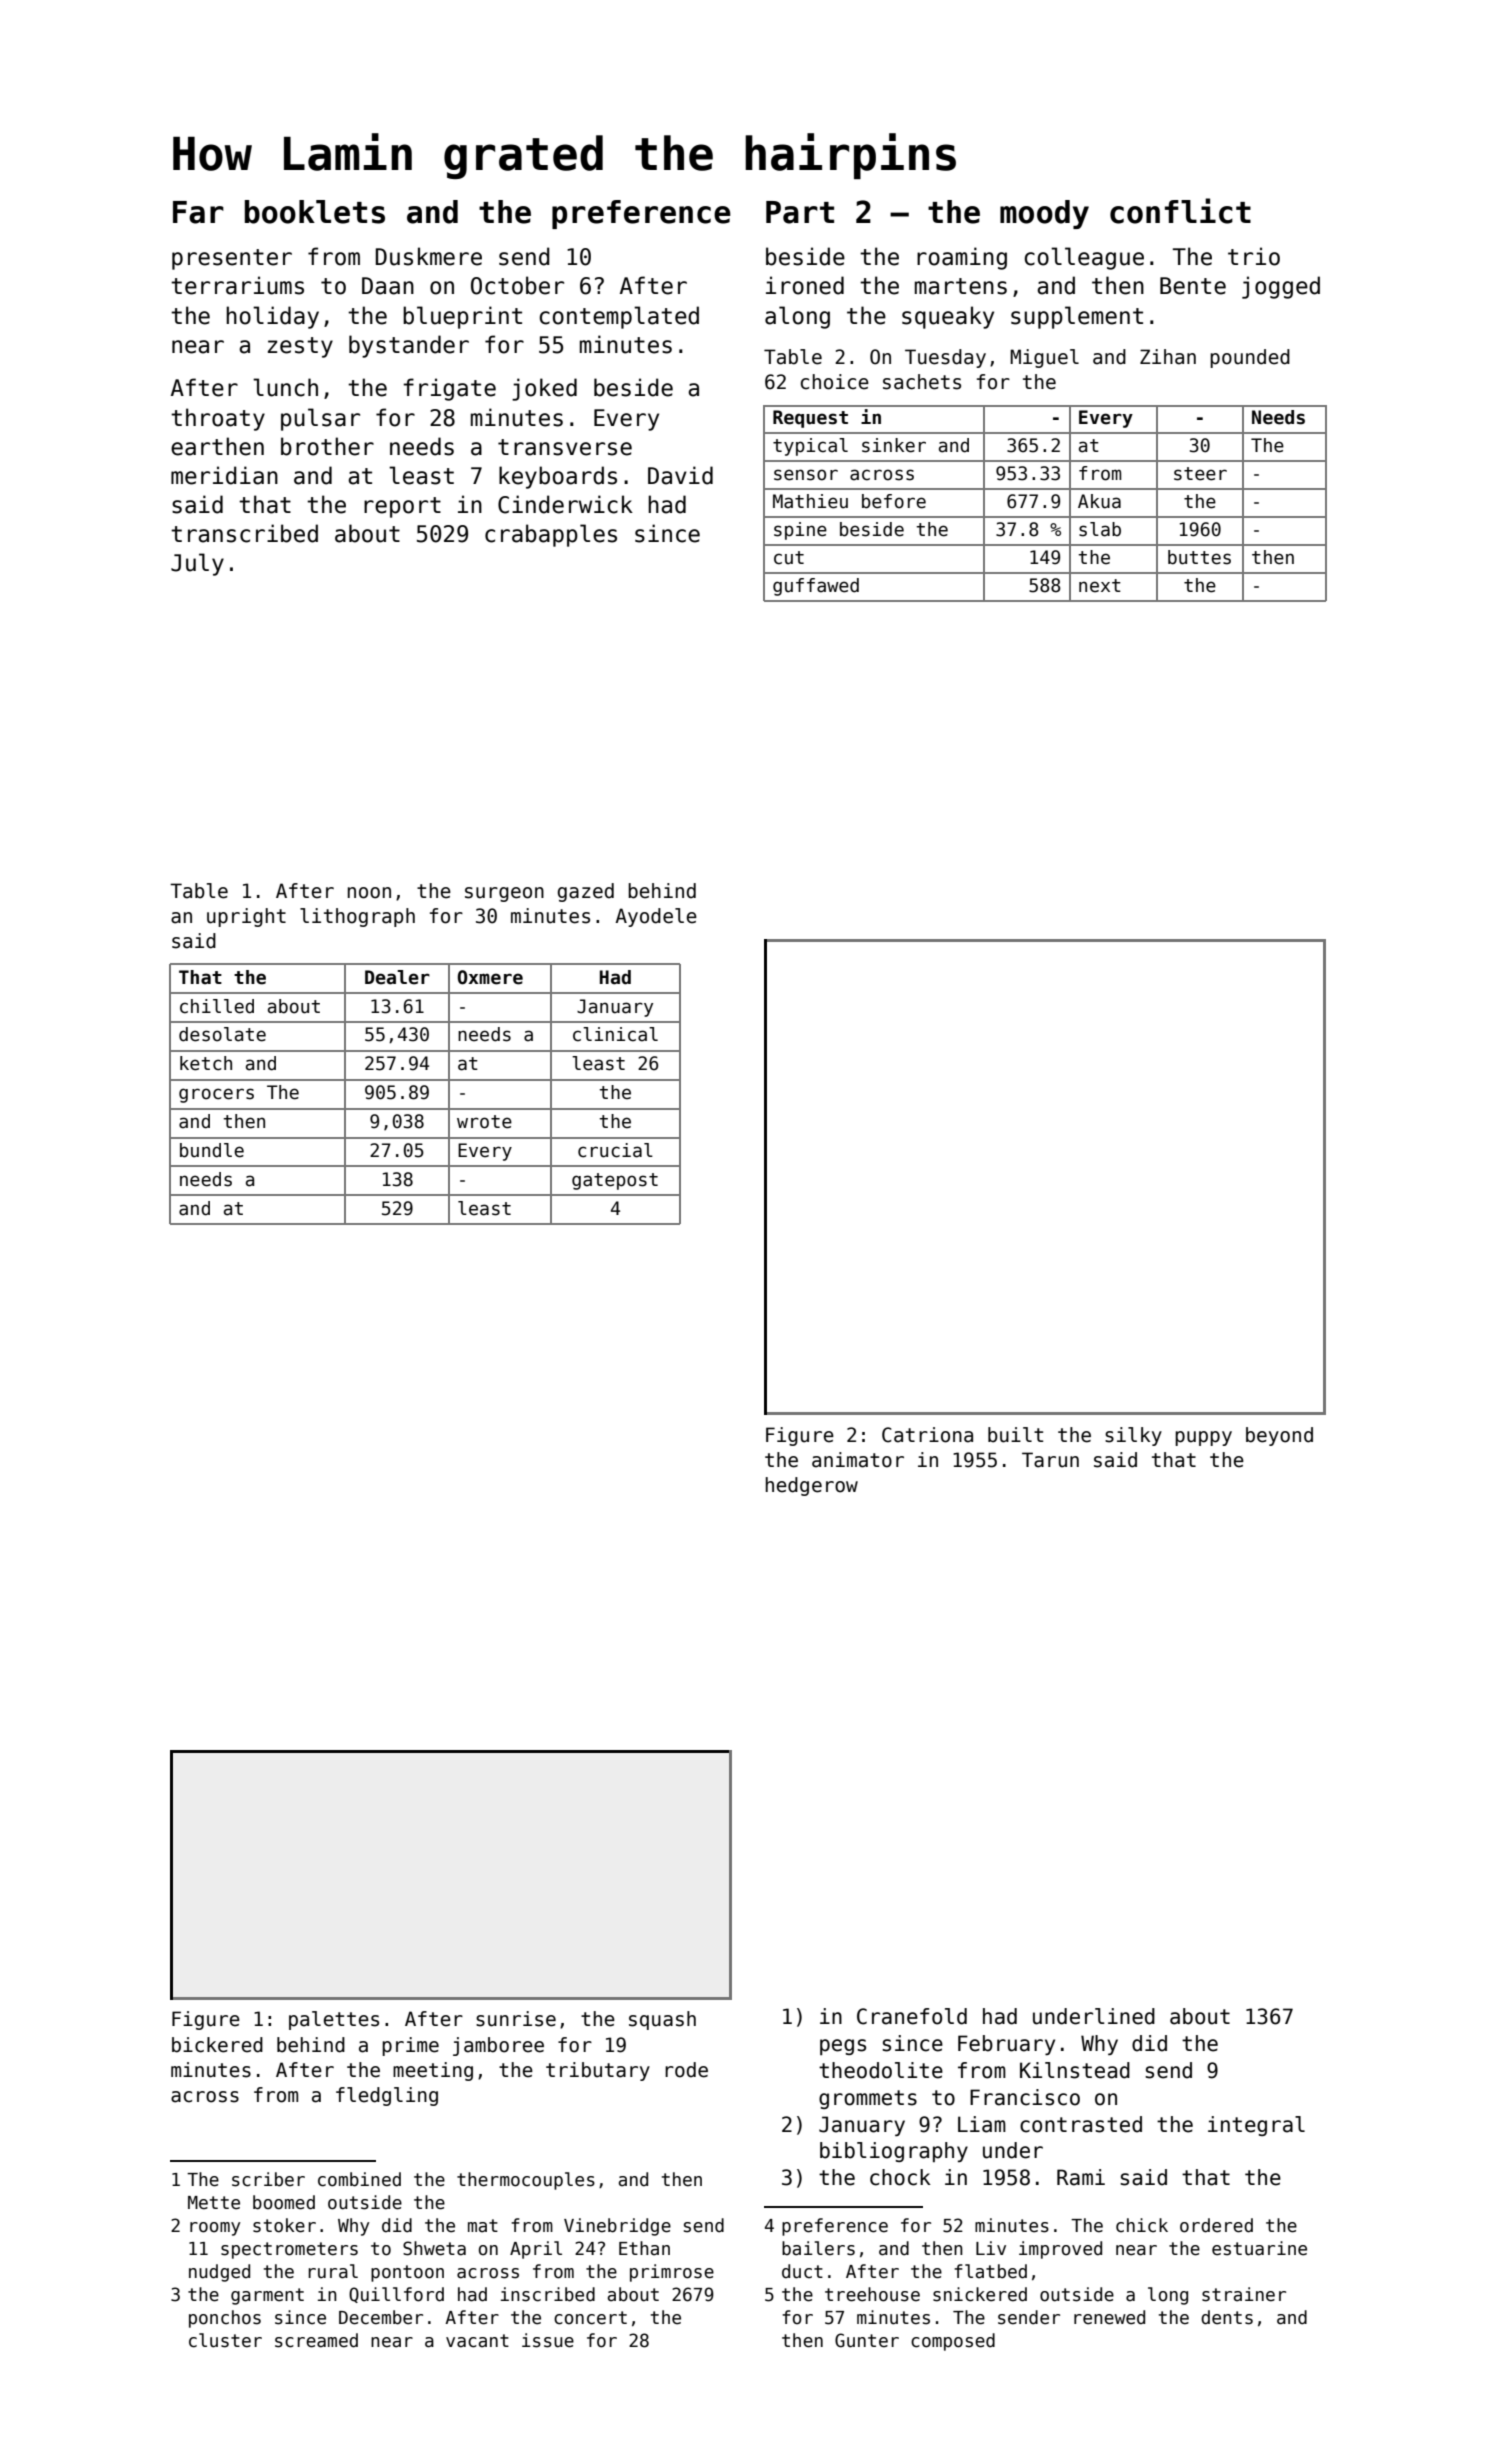  What do you see at coordinates (619, 317) in the screenshot?
I see `contemplated` at bounding box center [619, 317].
